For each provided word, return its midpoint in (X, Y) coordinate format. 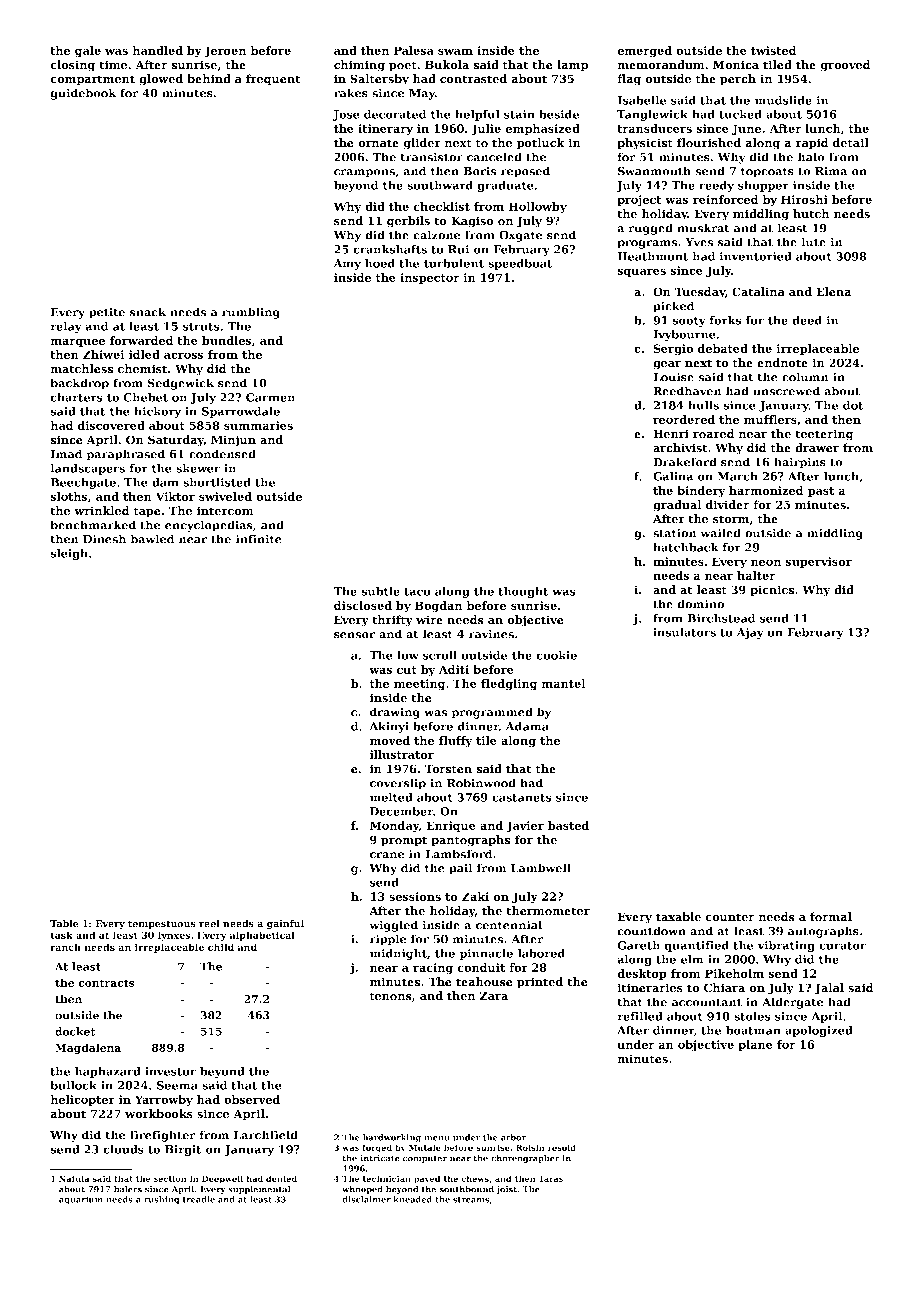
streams (471, 1200)
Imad (66, 454)
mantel (563, 683)
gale (88, 52)
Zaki (475, 896)
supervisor (819, 562)
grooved (845, 66)
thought (523, 592)
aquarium (81, 1200)
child (221, 947)
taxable (678, 917)
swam (455, 51)
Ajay (750, 633)
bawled (152, 539)
